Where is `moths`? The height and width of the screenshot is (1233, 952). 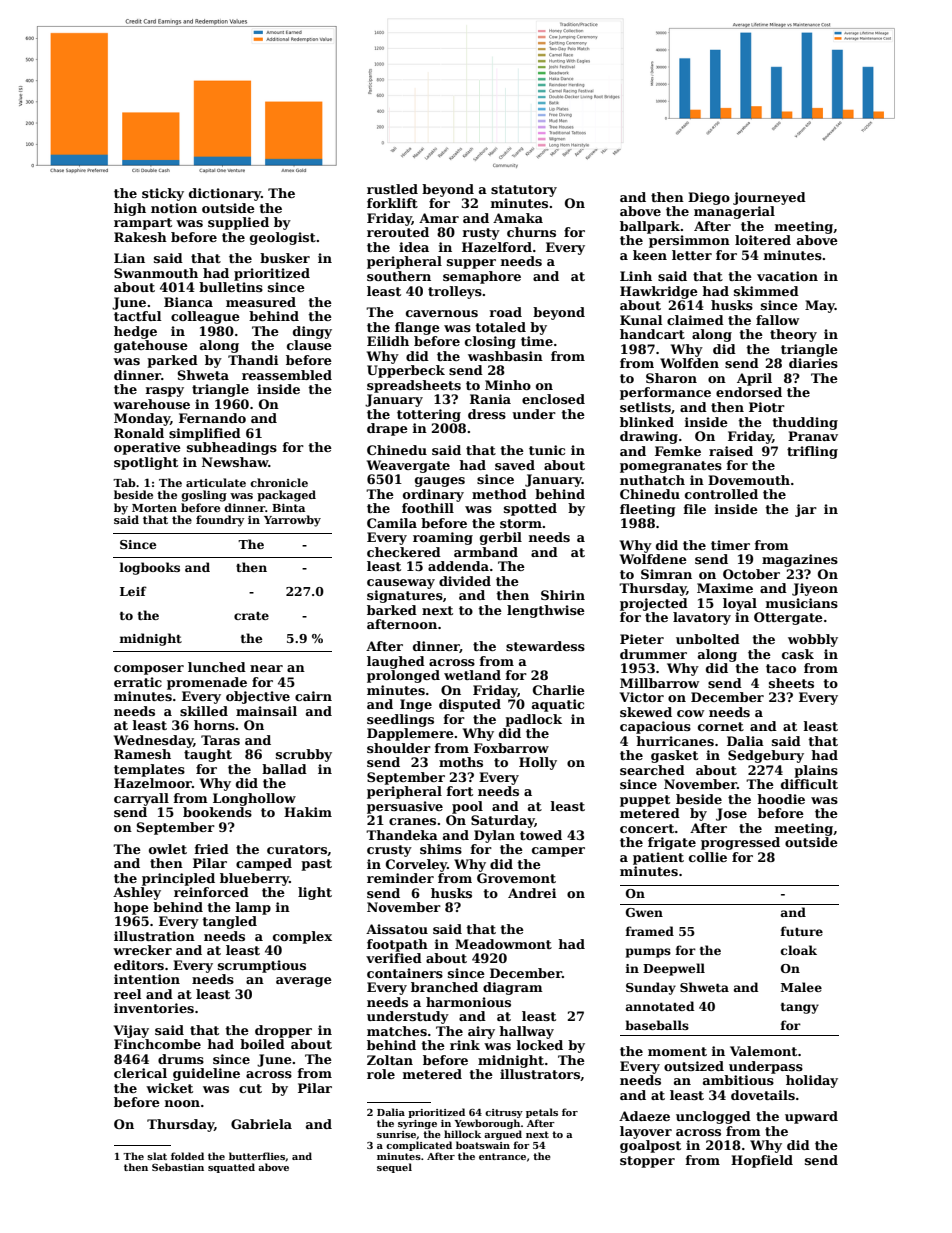 moths is located at coordinates (461, 762).
